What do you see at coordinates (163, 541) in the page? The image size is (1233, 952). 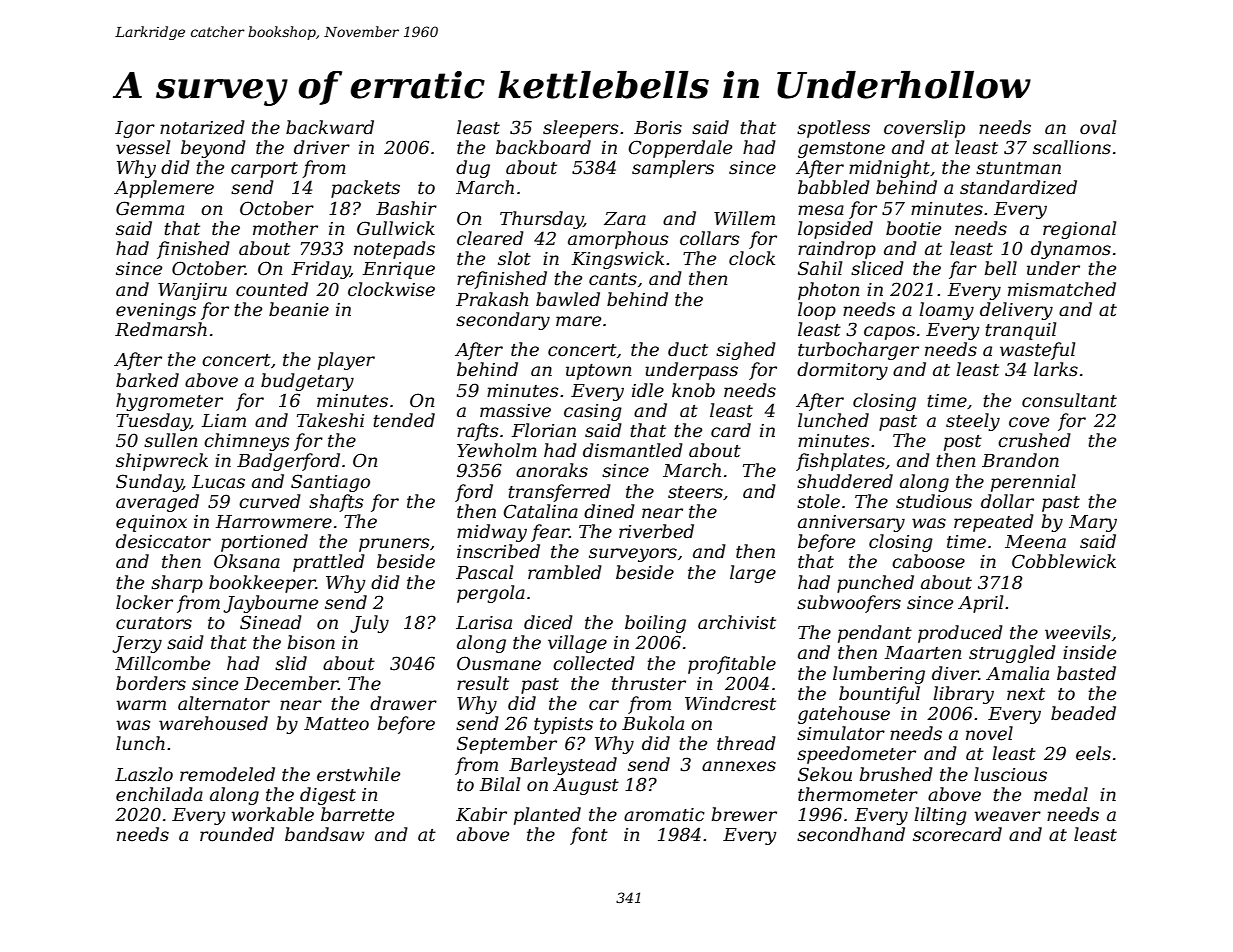 I see `desiccator` at bounding box center [163, 541].
